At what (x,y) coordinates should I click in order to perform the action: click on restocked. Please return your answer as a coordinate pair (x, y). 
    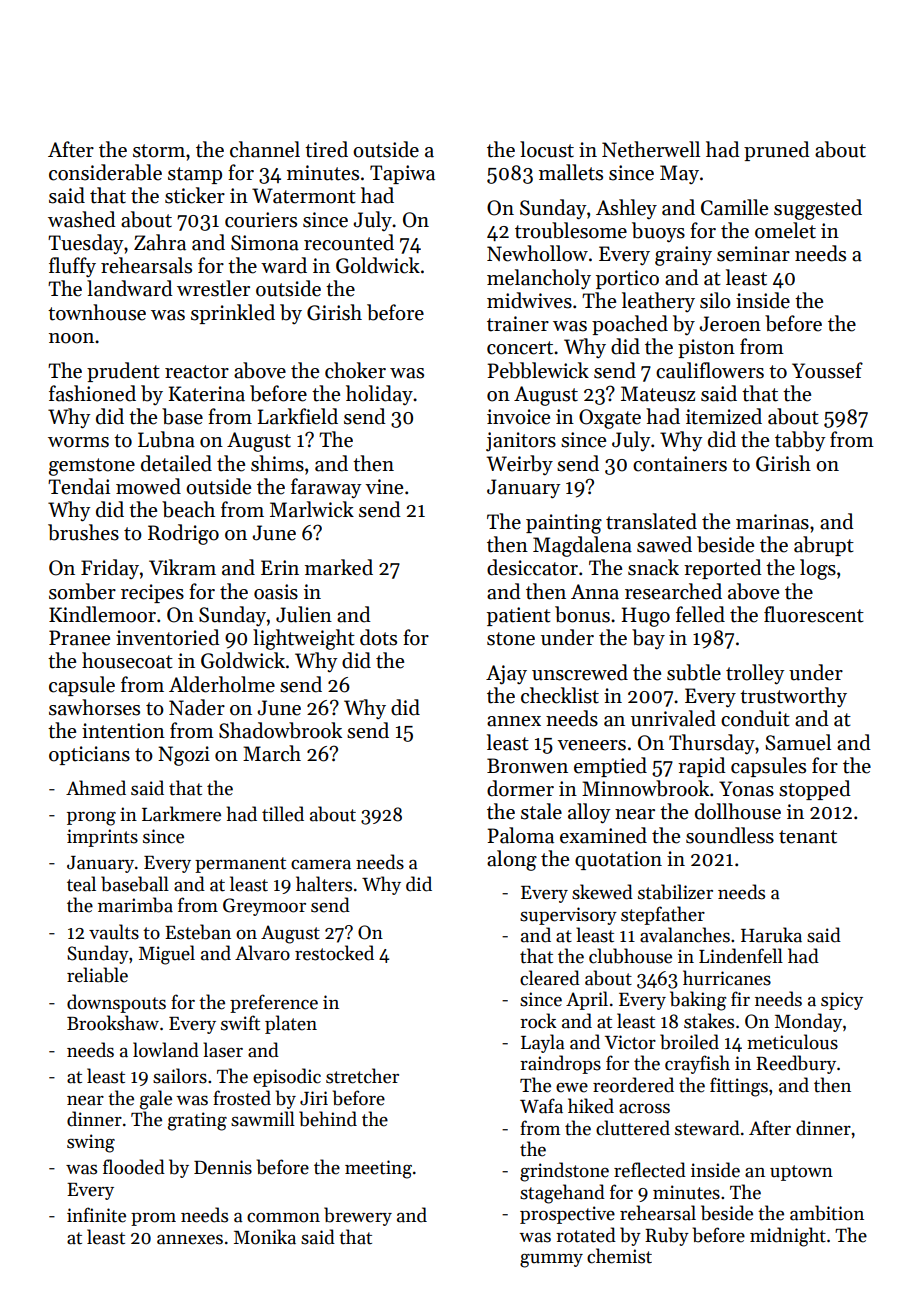
    Looking at the image, I should click on (334, 953).
